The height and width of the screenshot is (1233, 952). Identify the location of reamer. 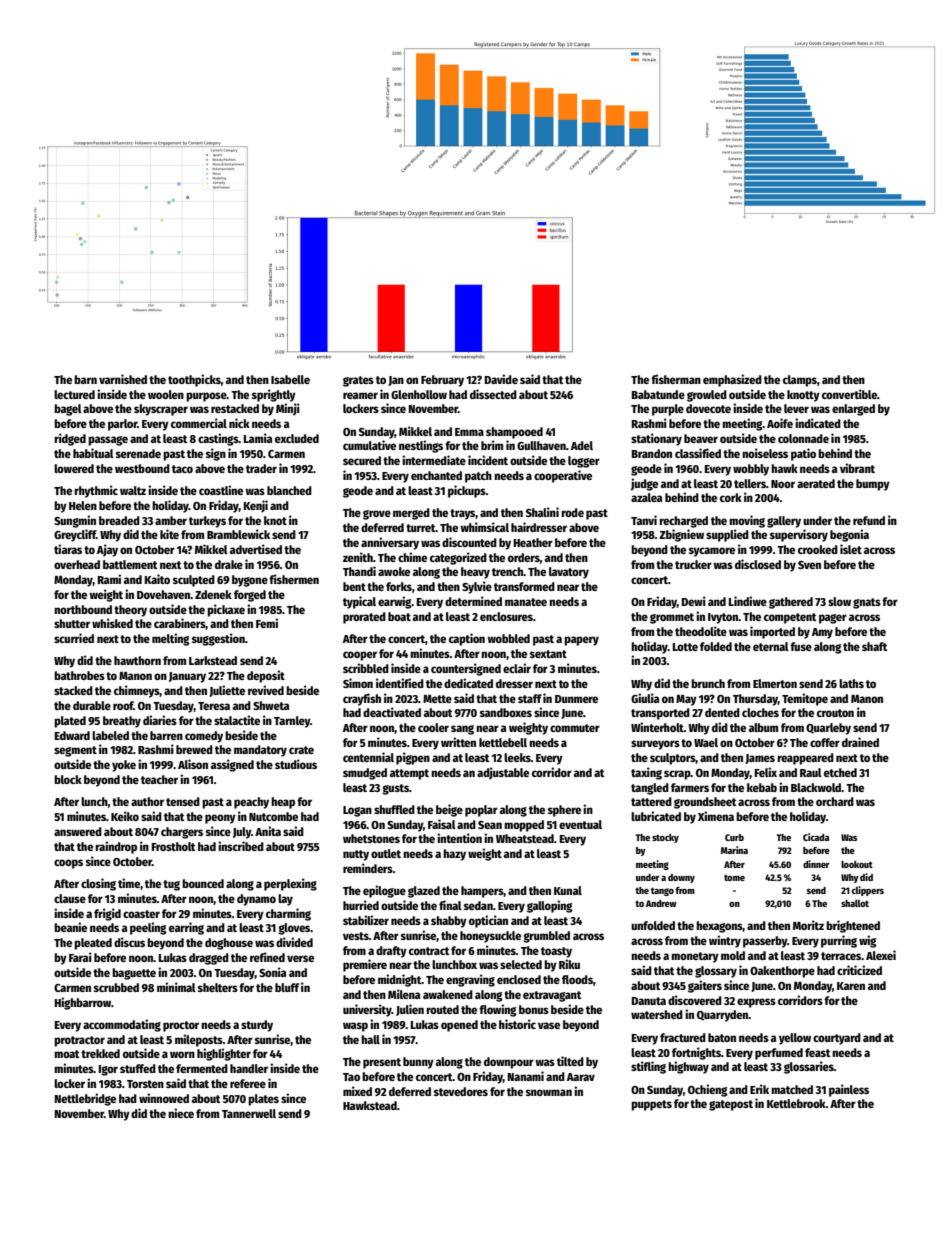
(360, 395).
